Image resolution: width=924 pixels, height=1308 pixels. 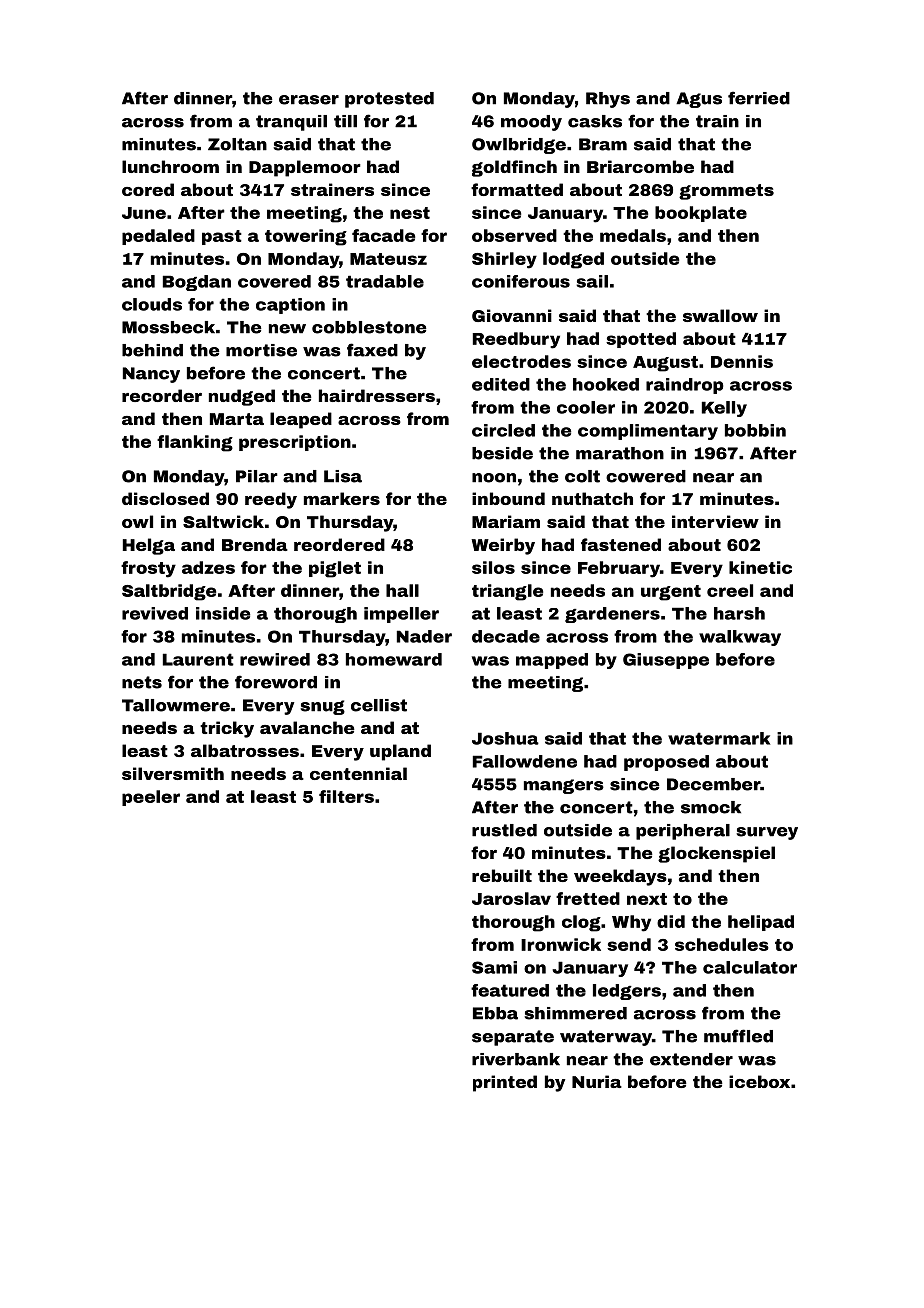 I want to click on swallow, so click(x=720, y=315).
